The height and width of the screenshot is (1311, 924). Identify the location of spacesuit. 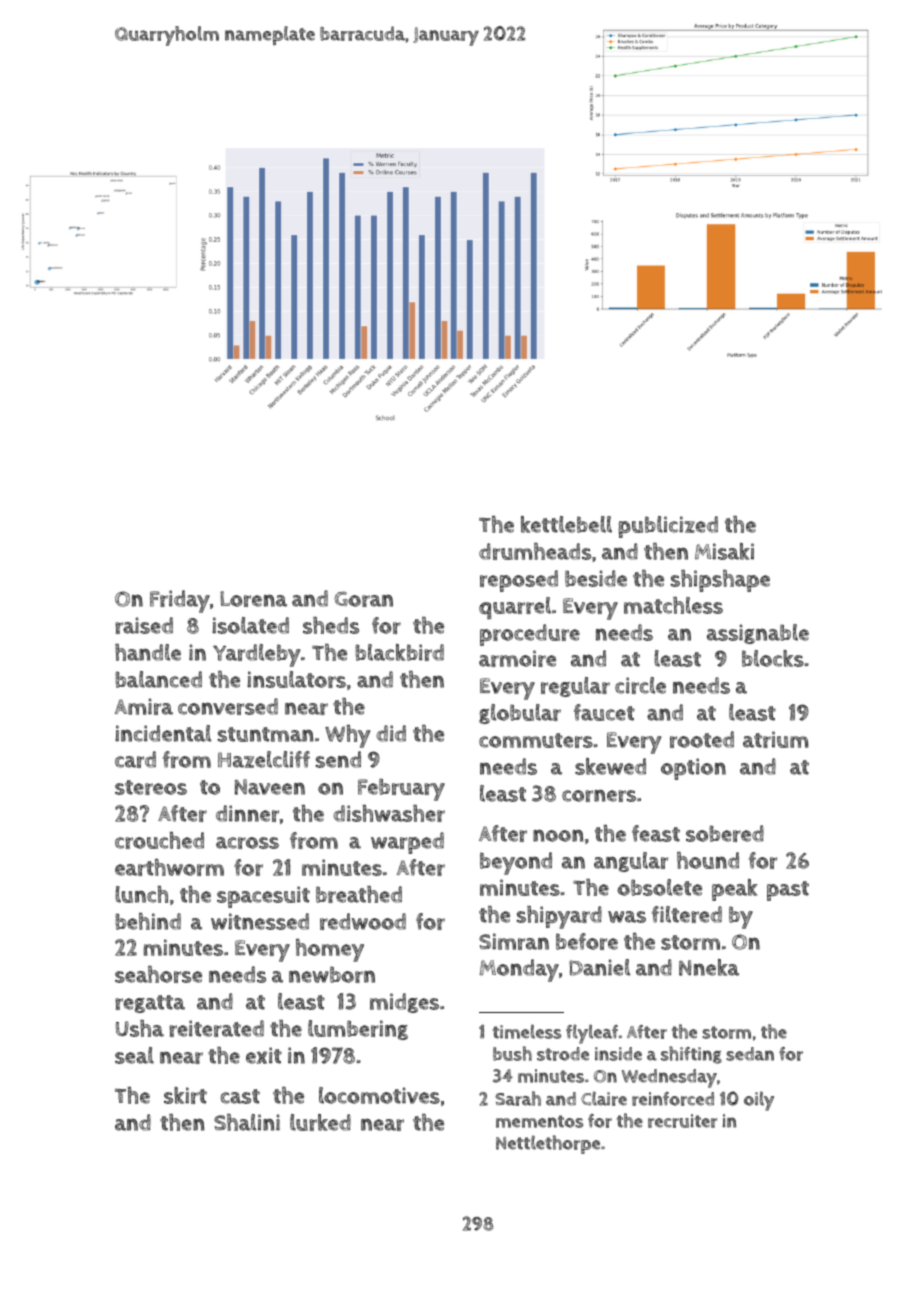
(263, 897).
